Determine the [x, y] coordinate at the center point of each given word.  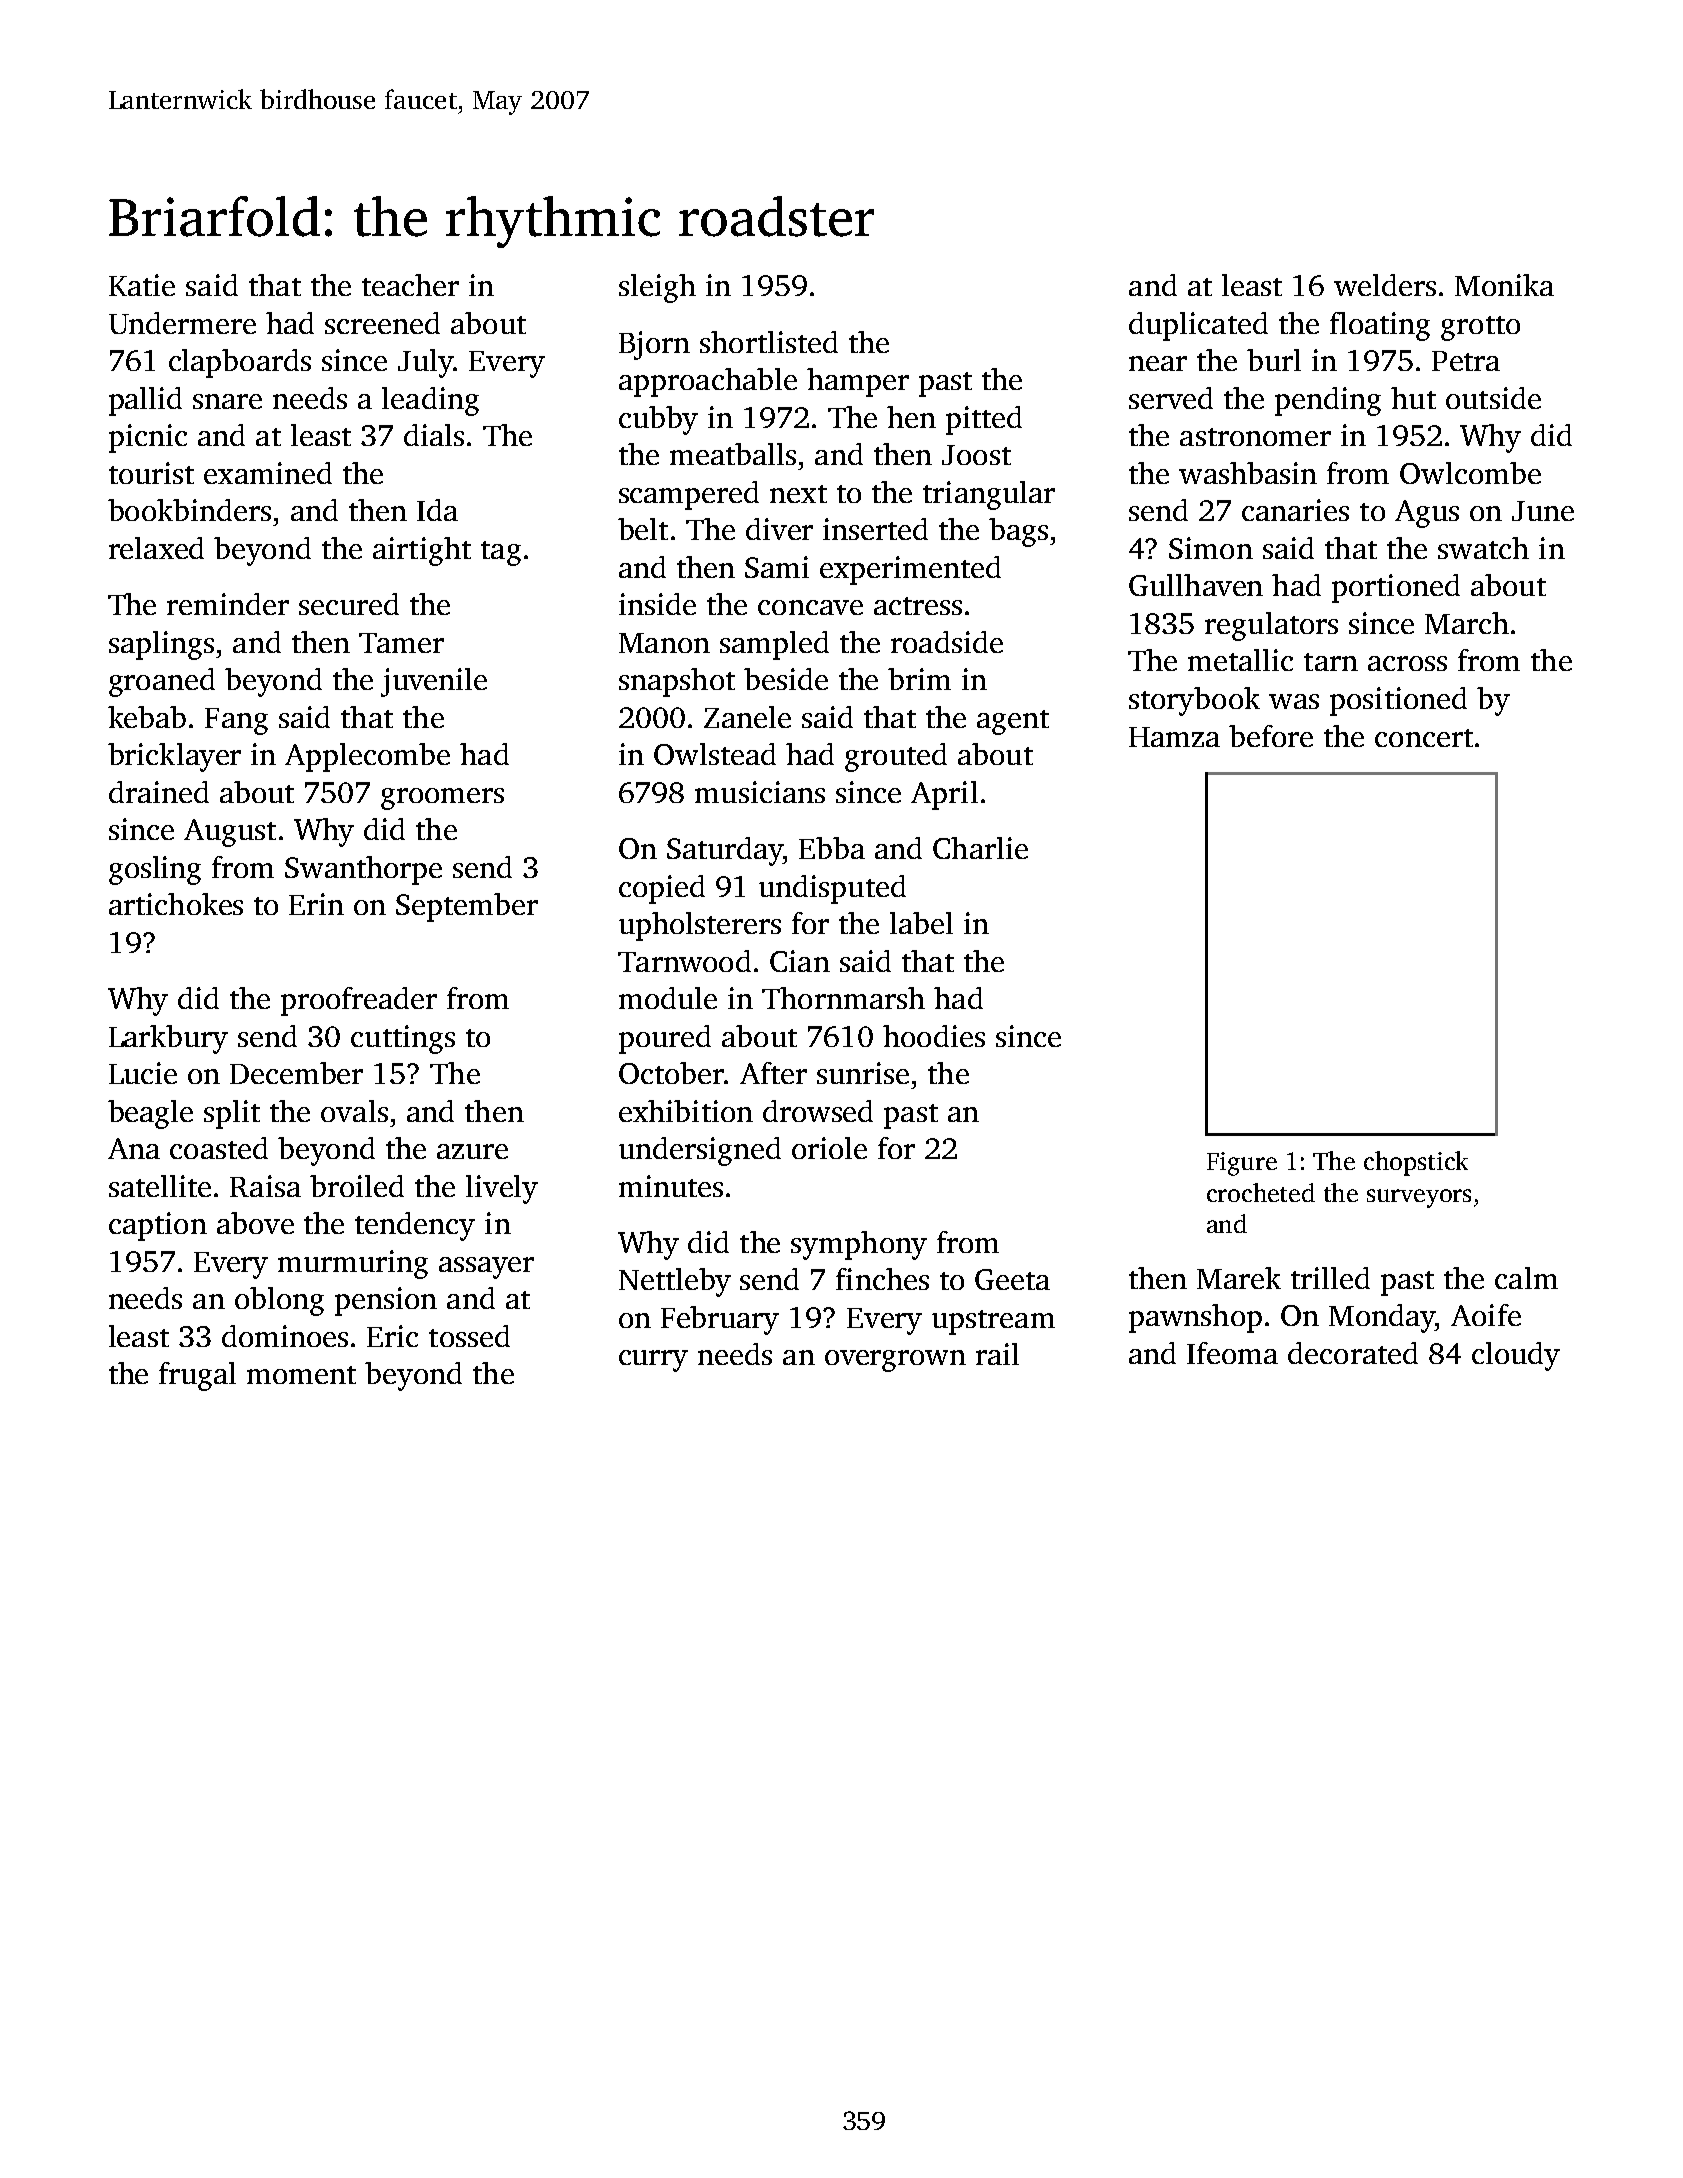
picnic [148, 438]
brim [919, 679]
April [944, 795]
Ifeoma [1232, 1353]
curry [653, 1361]
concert [1424, 738]
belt [643, 529]
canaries [1295, 510]
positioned [1398, 701]
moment [301, 1375]
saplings [161, 645]
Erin [316, 904]
